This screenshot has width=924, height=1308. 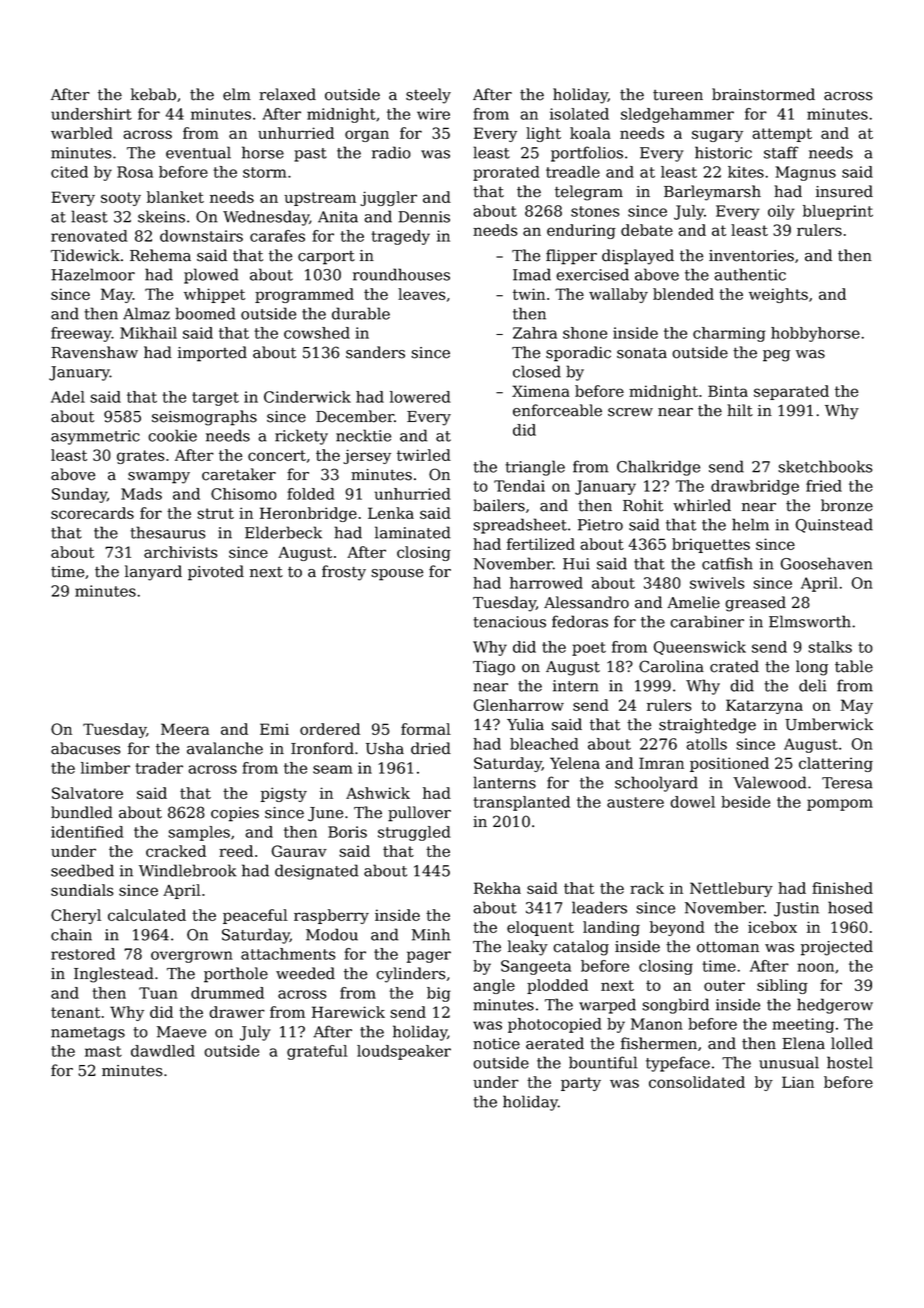 What do you see at coordinates (428, 96) in the screenshot?
I see `steely` at bounding box center [428, 96].
